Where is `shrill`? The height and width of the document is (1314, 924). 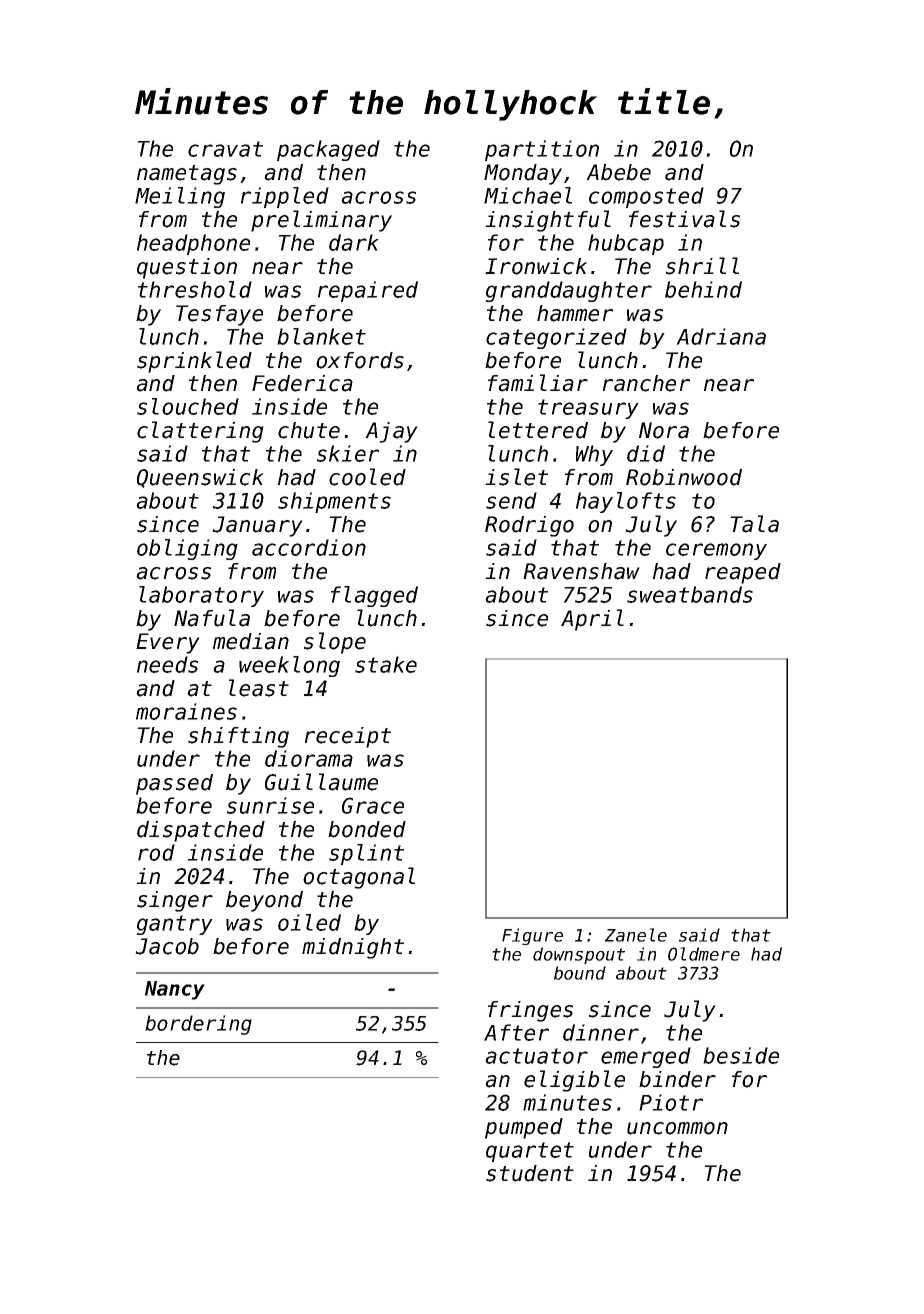
shrill is located at coordinates (702, 266).
